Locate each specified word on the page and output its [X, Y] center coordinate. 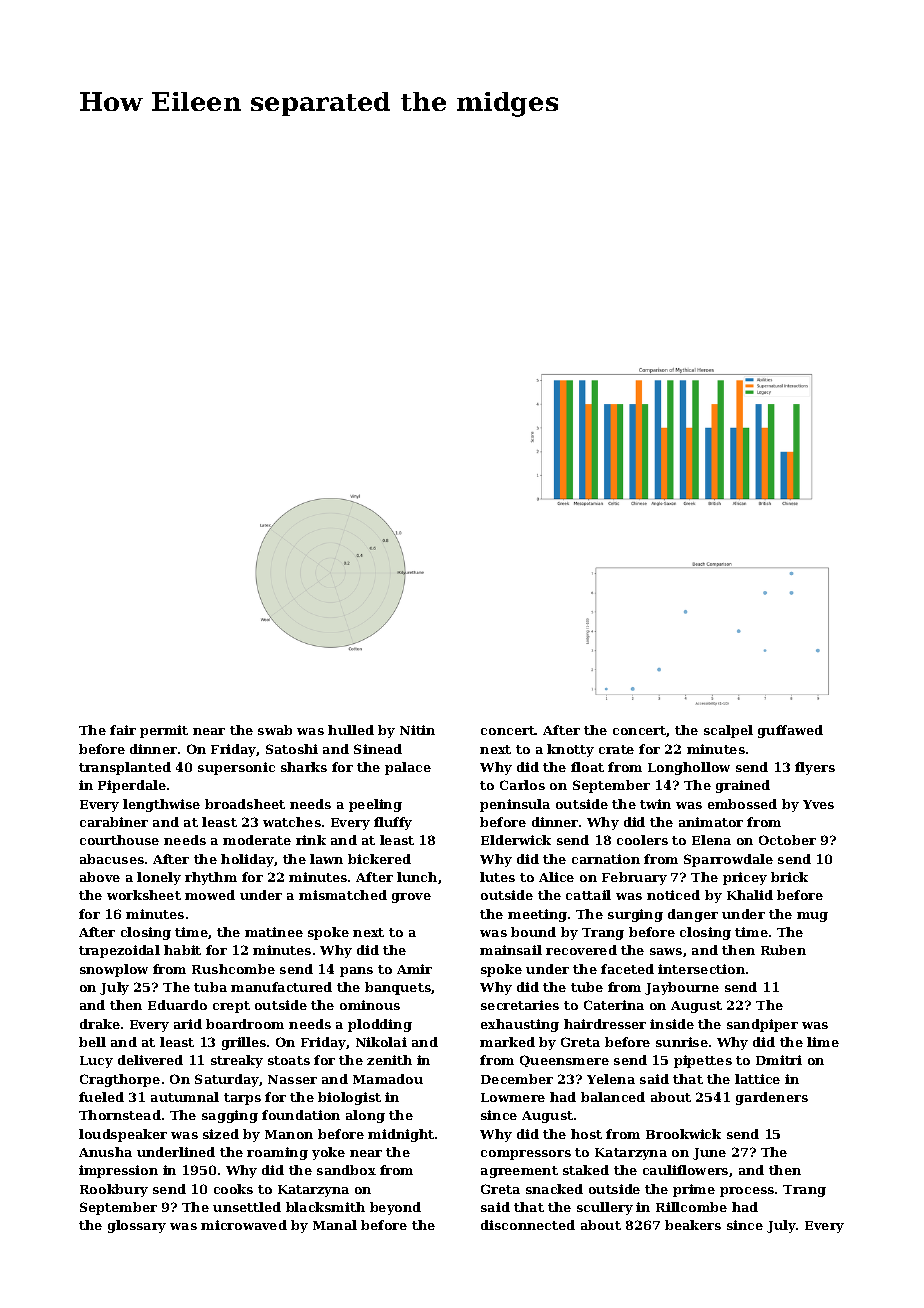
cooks [233, 1189]
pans [356, 972]
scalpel [728, 731]
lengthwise [161, 805]
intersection [701, 969]
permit [164, 731]
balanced [613, 1097]
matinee [274, 932]
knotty [570, 750]
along [365, 1116]
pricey [745, 878]
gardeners [772, 1098]
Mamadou [388, 1079]
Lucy [96, 1062]
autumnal [185, 1097]
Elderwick [516, 840]
